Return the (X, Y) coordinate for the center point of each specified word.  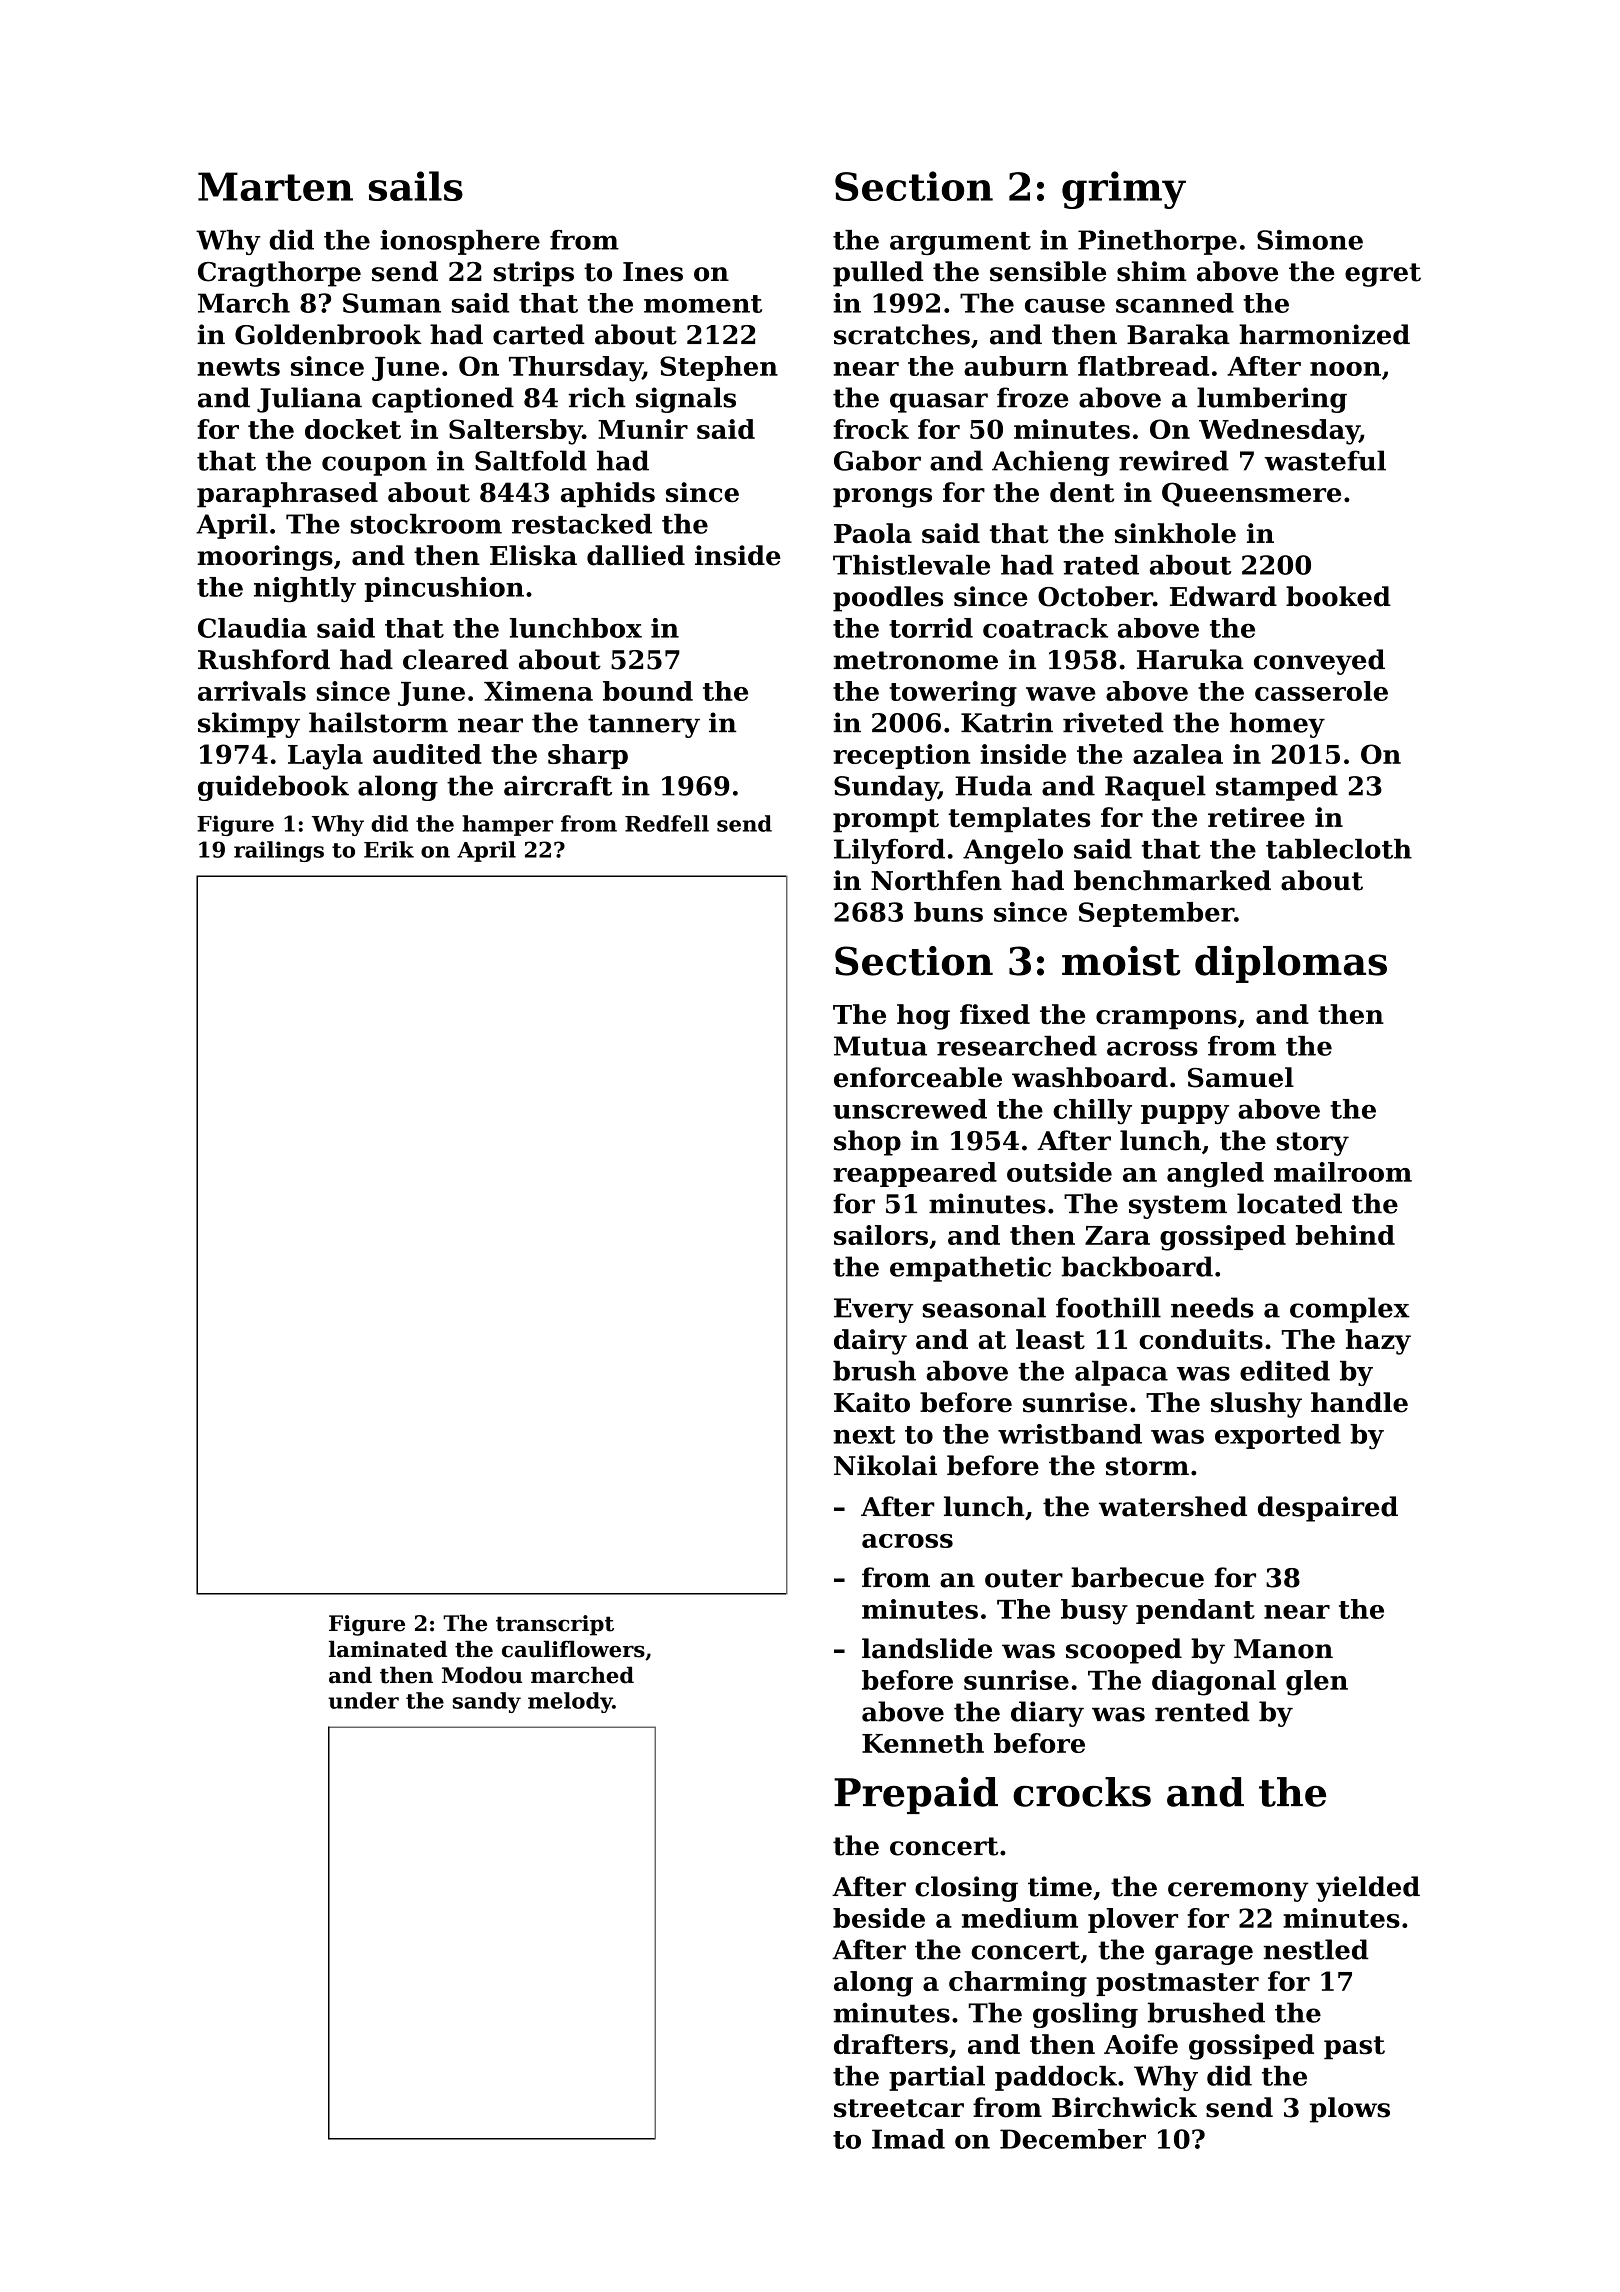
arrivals (252, 691)
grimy (1124, 190)
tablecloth (1339, 849)
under (363, 1700)
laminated (388, 1649)
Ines (653, 272)
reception (901, 756)
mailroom (1343, 1172)
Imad (908, 2139)
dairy (870, 1342)
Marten (275, 186)
